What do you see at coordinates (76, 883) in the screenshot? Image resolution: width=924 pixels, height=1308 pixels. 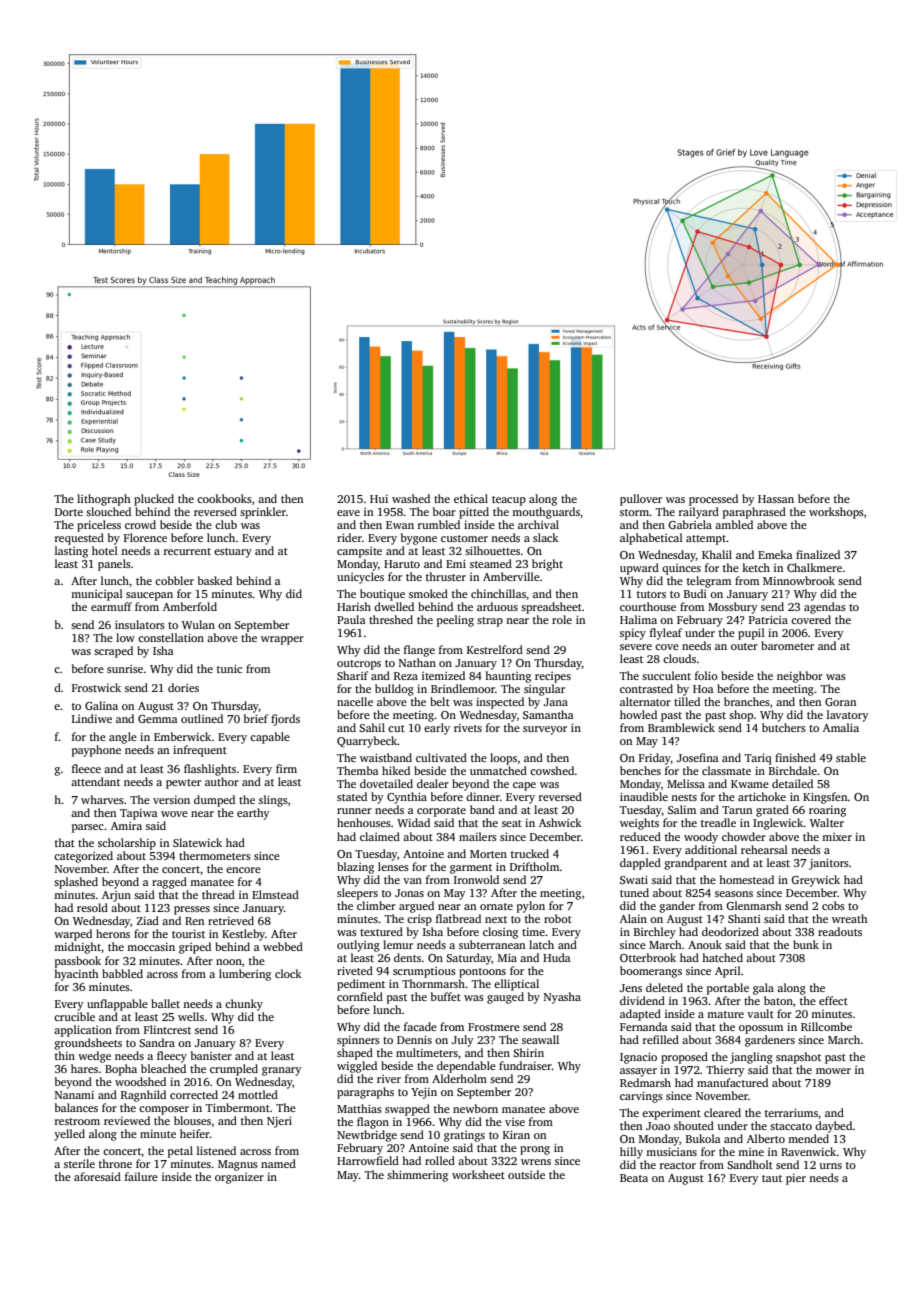 I see `splashed` at bounding box center [76, 883].
